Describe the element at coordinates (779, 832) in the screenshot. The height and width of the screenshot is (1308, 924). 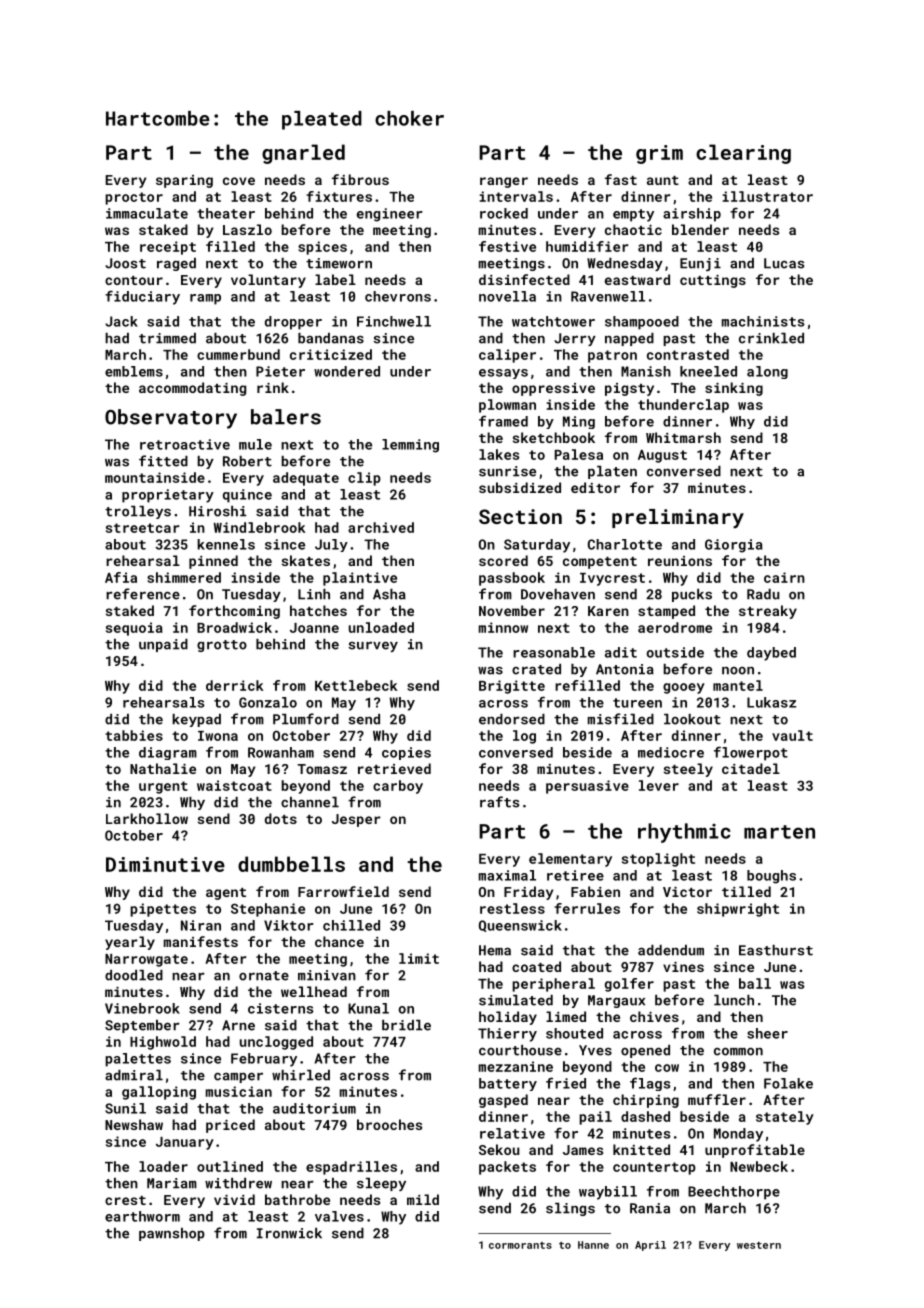
I see `marten` at that location.
